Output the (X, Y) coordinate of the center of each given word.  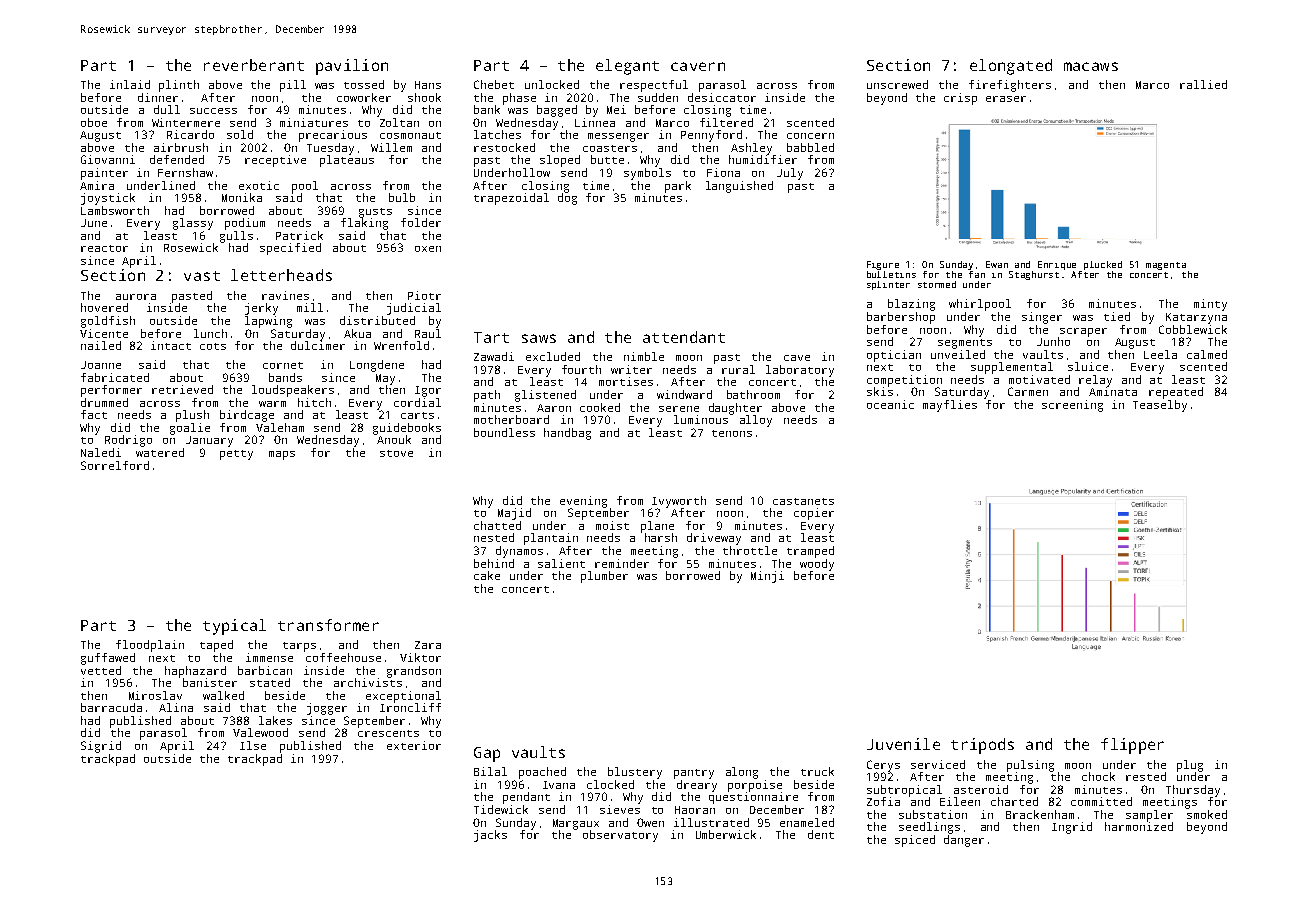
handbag (567, 434)
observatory (620, 836)
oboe (94, 122)
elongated (1011, 67)
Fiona (723, 172)
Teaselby (1160, 406)
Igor (428, 391)
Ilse (253, 745)
